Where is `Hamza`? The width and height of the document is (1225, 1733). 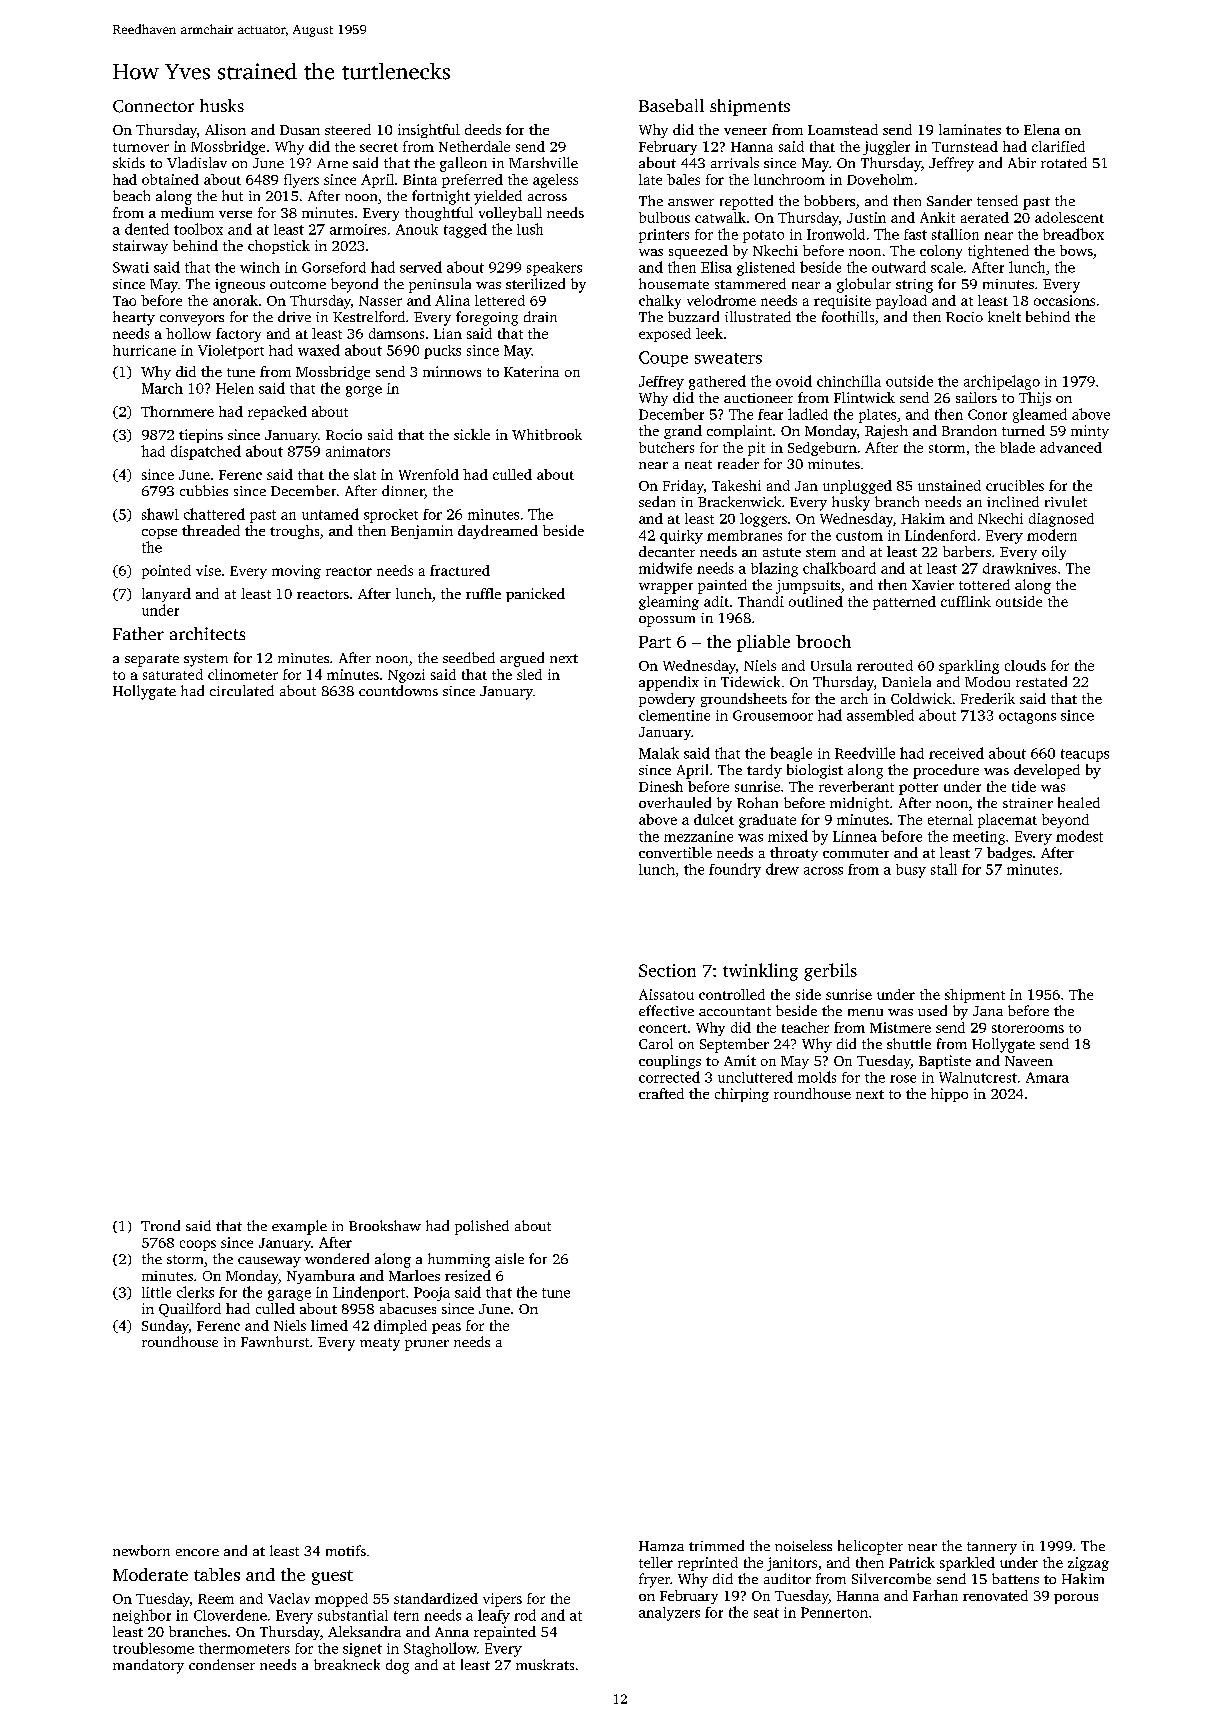 Hamza is located at coordinates (661, 1546).
